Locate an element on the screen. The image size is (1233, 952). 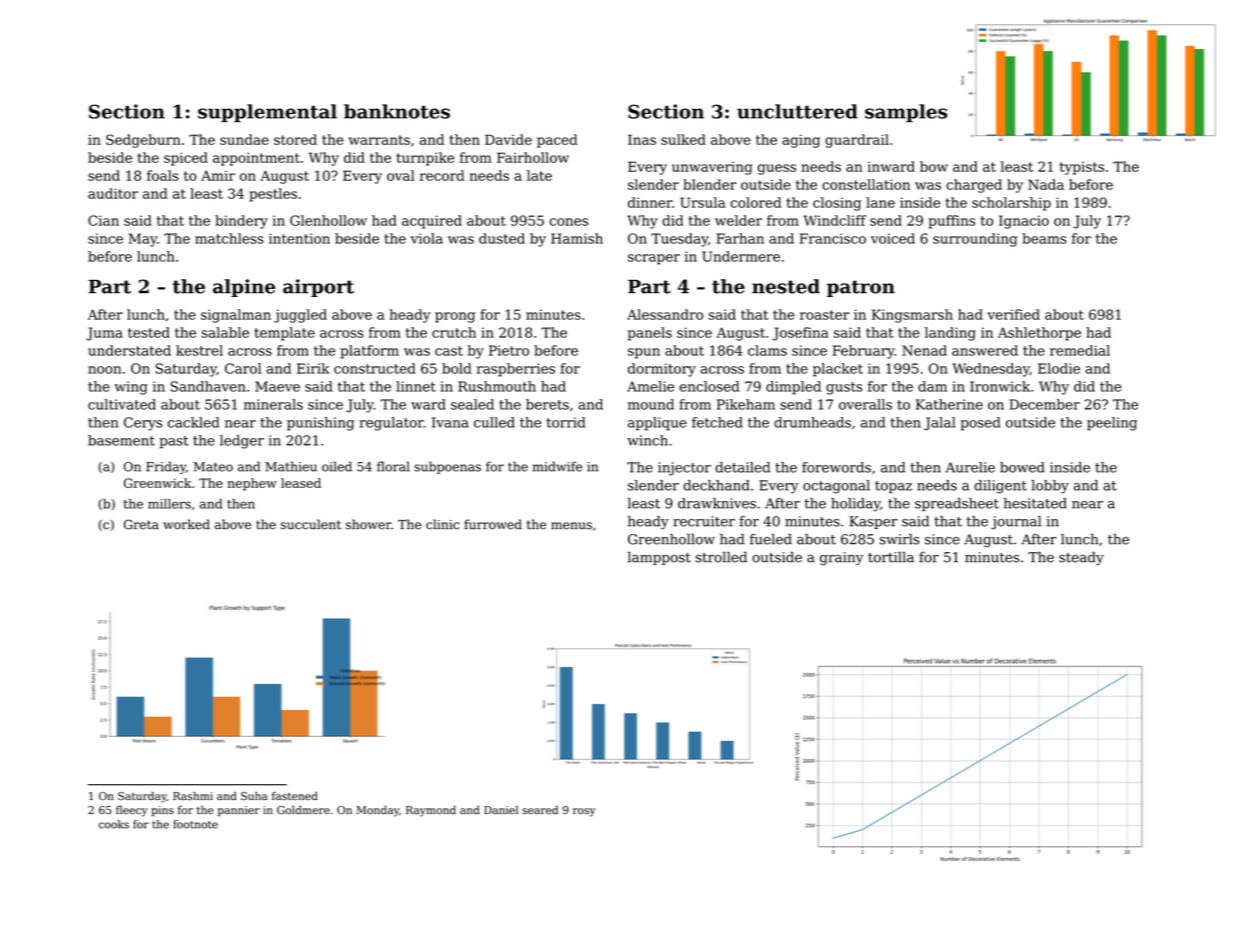
Sedgeburn is located at coordinates (143, 141).
